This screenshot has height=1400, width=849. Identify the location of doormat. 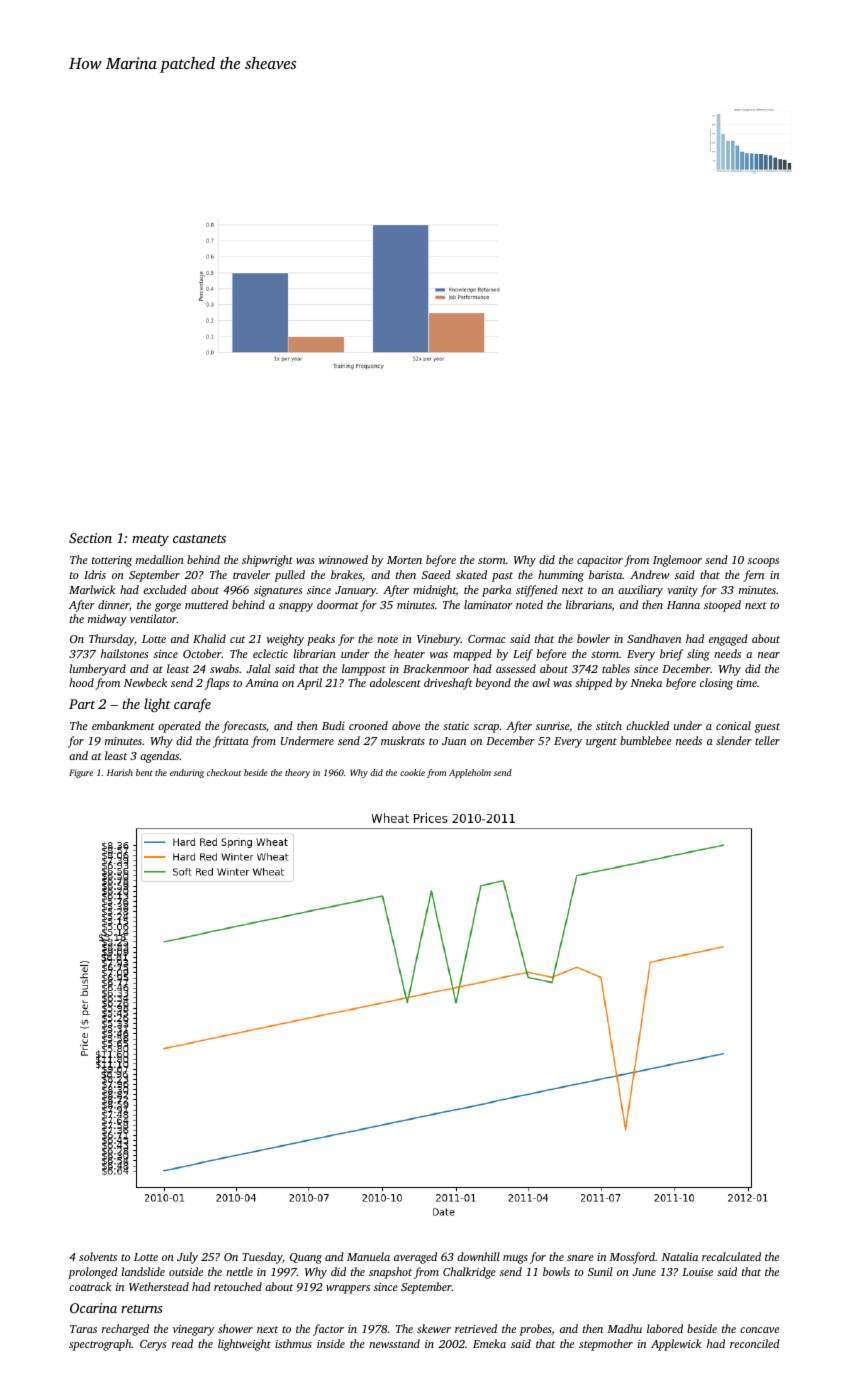
(338, 604).
